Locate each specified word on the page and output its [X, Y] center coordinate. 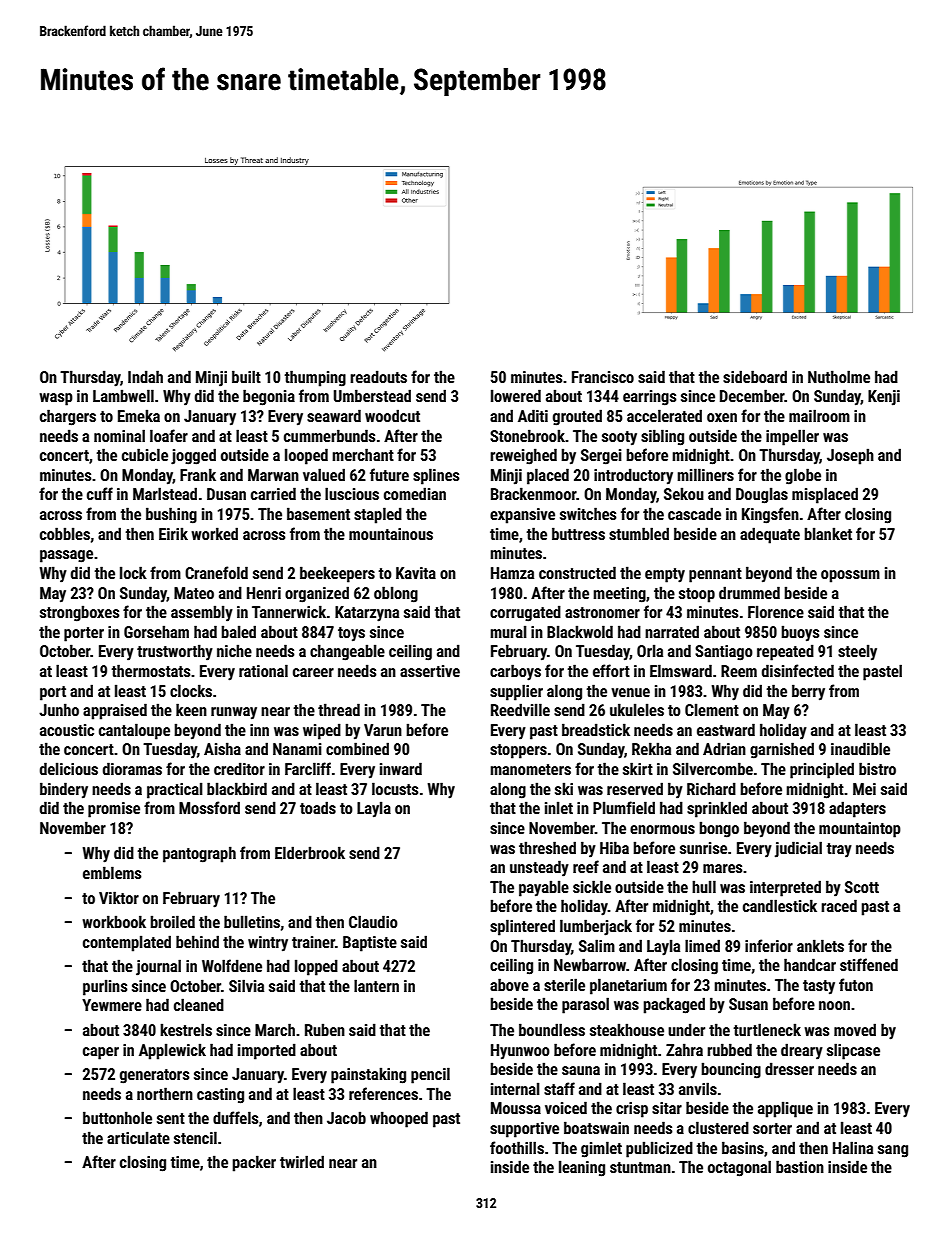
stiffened [869, 964]
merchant [363, 454]
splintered [522, 927]
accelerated [664, 415]
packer [254, 1163]
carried [273, 493]
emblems [112, 872]
